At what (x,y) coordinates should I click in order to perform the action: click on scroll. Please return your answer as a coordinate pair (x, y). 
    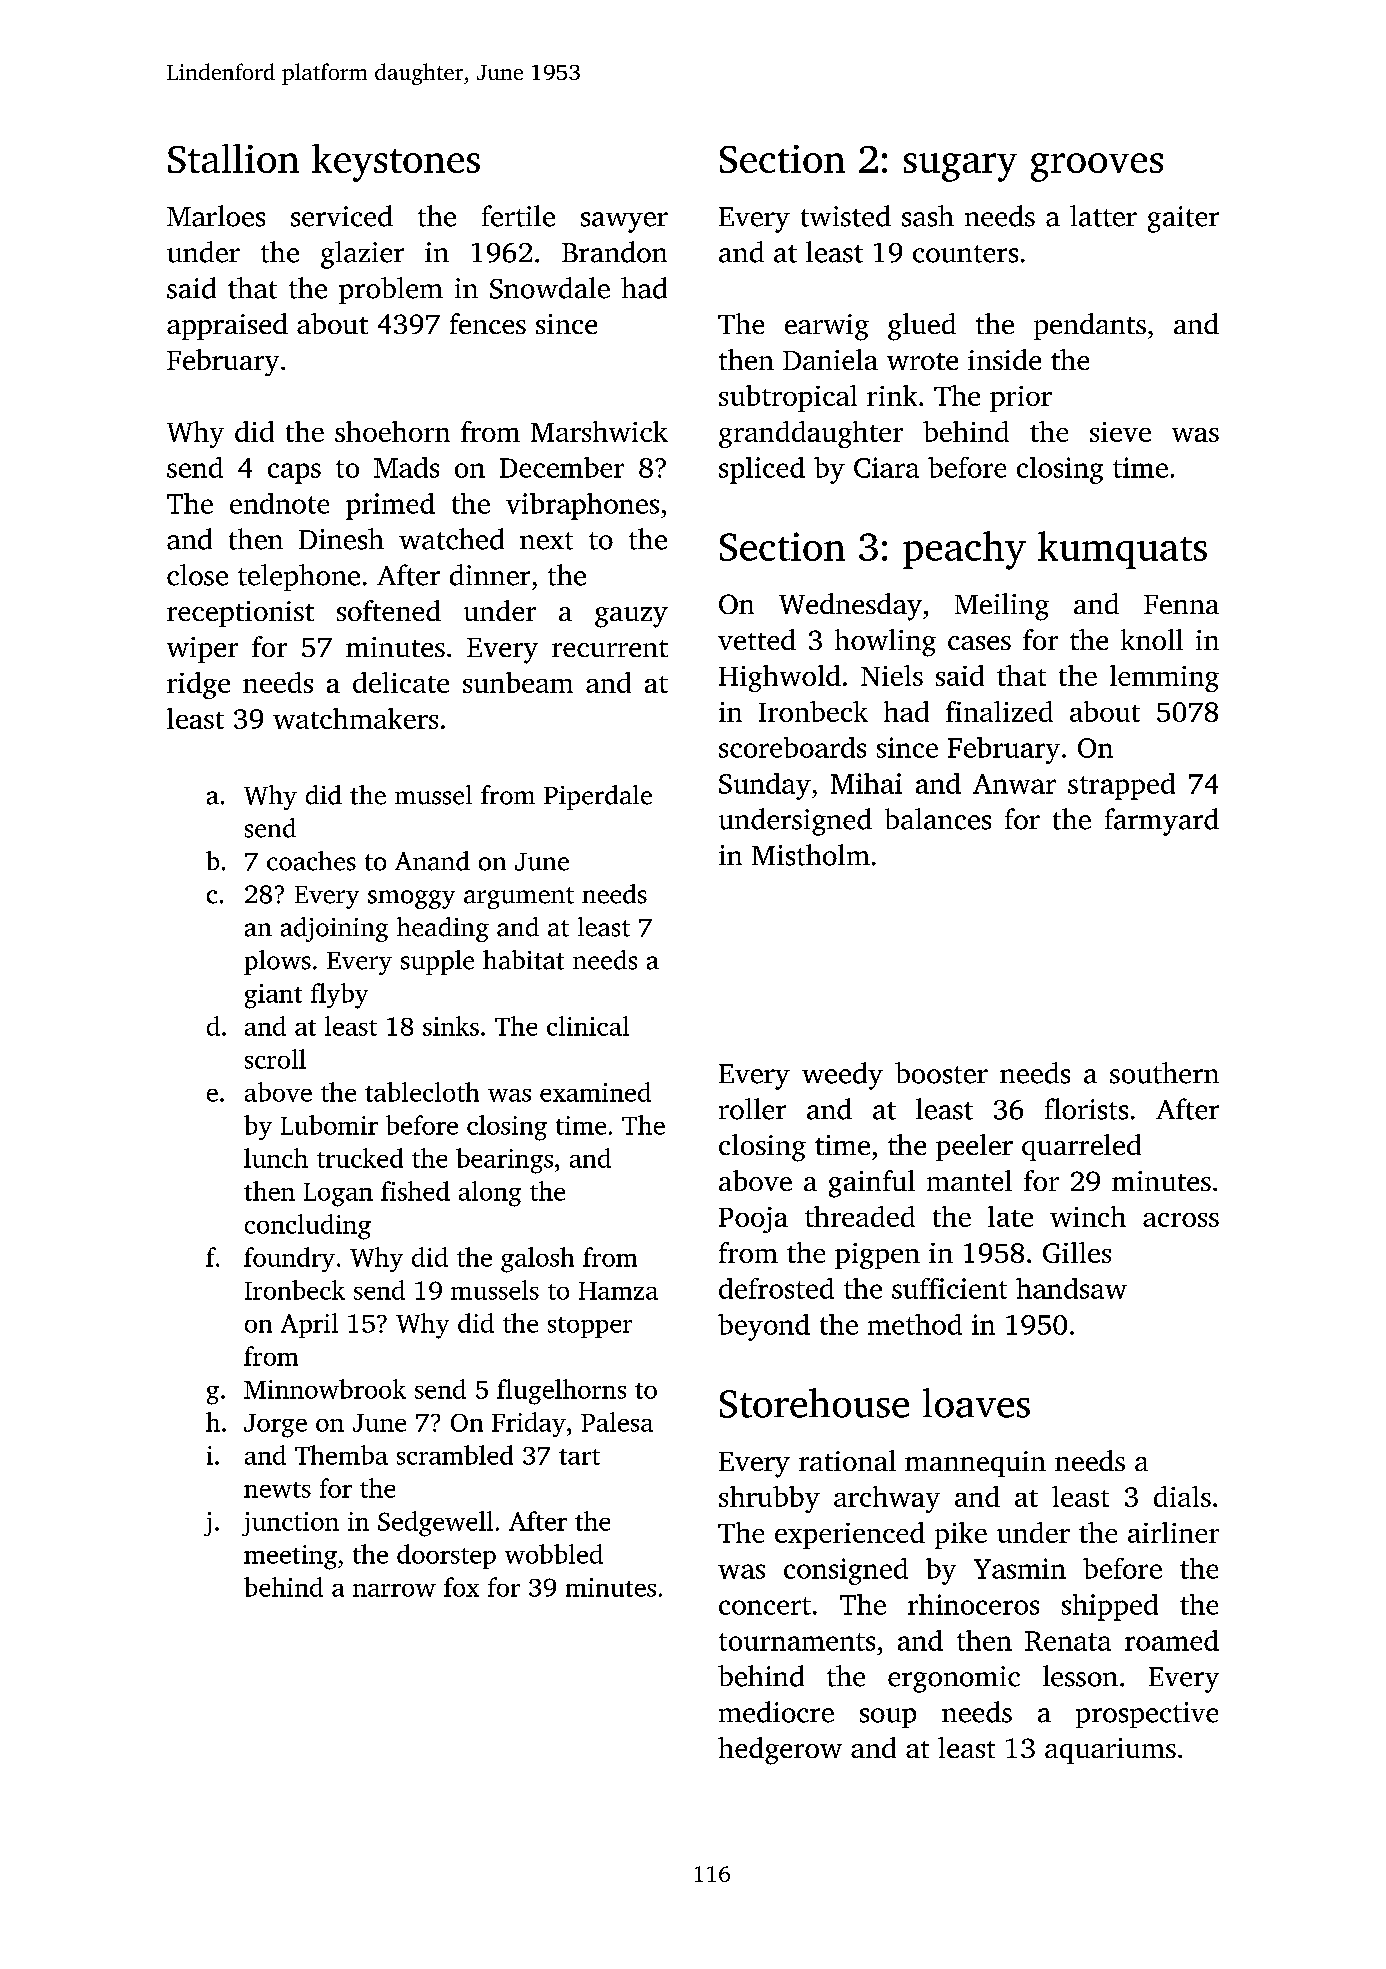
    Looking at the image, I should click on (275, 1059).
